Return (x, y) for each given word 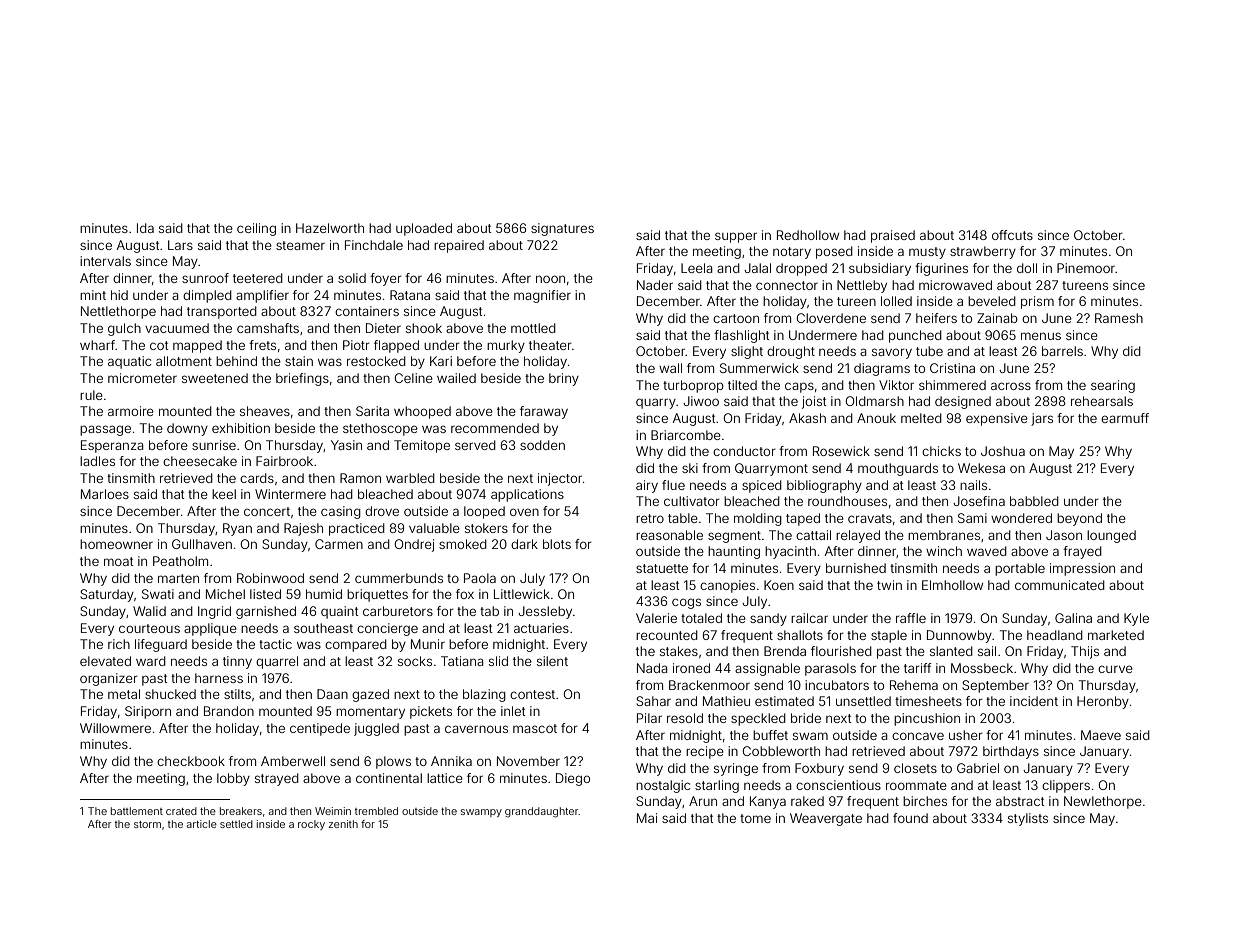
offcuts (1012, 235)
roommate (916, 785)
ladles (97, 461)
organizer (109, 679)
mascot (535, 728)
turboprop (693, 386)
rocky (311, 825)
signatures (562, 229)
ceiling (256, 229)
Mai (647, 818)
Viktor (896, 385)
